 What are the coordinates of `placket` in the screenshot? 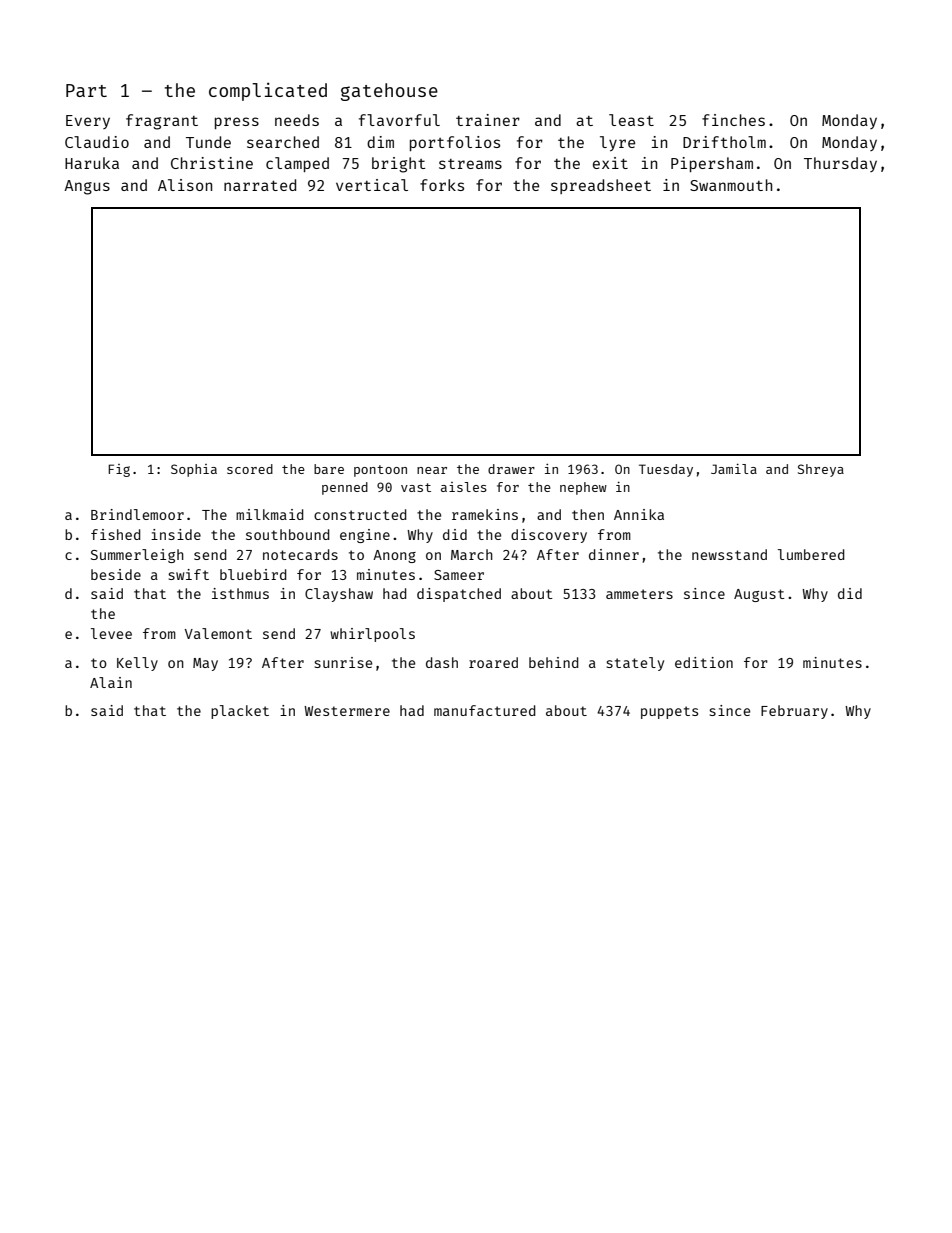 It's located at (240, 712).
